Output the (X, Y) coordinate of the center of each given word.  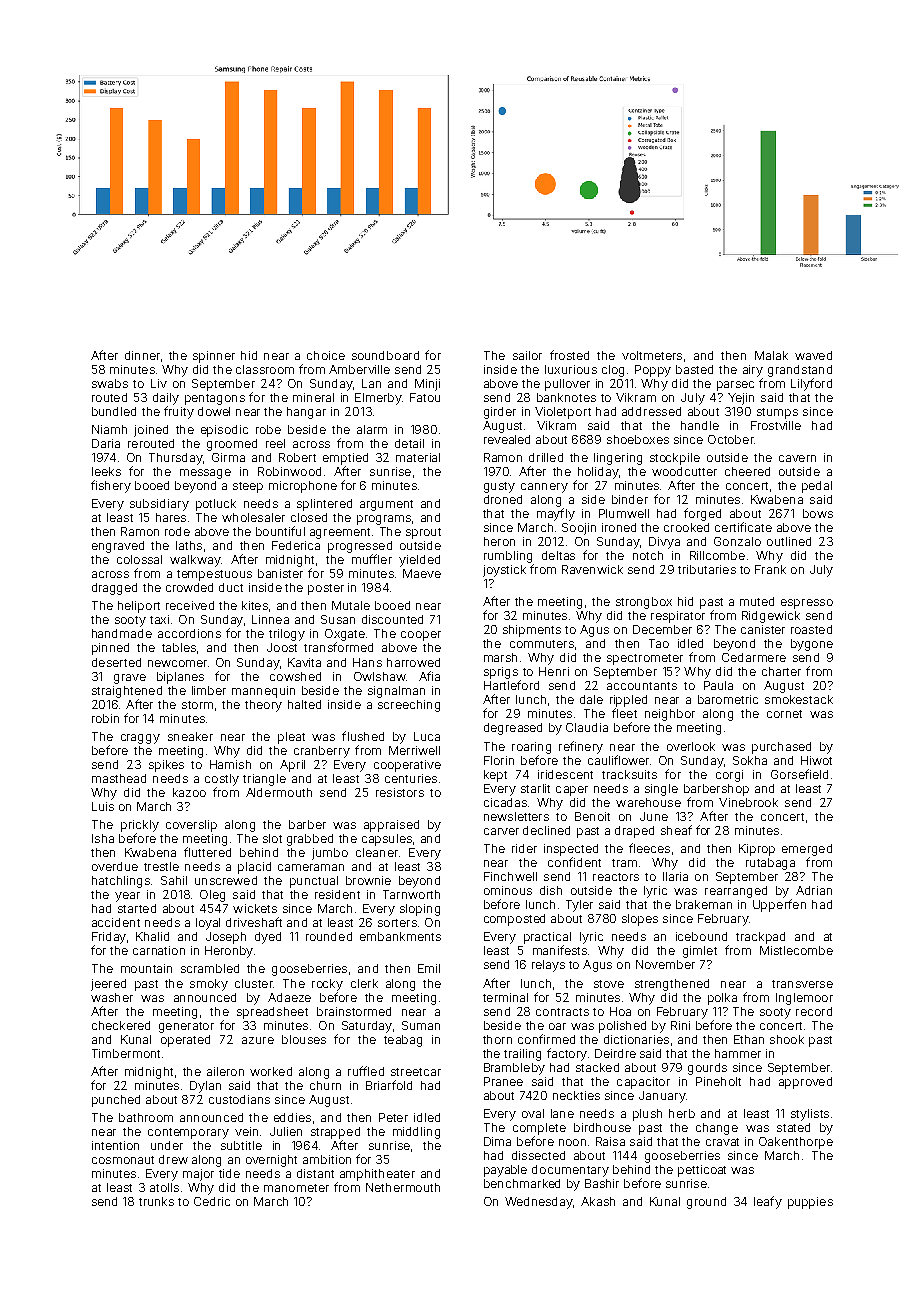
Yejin (741, 399)
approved (805, 1083)
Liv (159, 383)
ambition (327, 1159)
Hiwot (816, 760)
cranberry (322, 752)
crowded (189, 587)
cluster (254, 983)
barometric (728, 699)
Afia (429, 676)
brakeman (704, 904)
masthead (119, 778)
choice (326, 355)
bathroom (146, 1117)
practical (547, 938)
